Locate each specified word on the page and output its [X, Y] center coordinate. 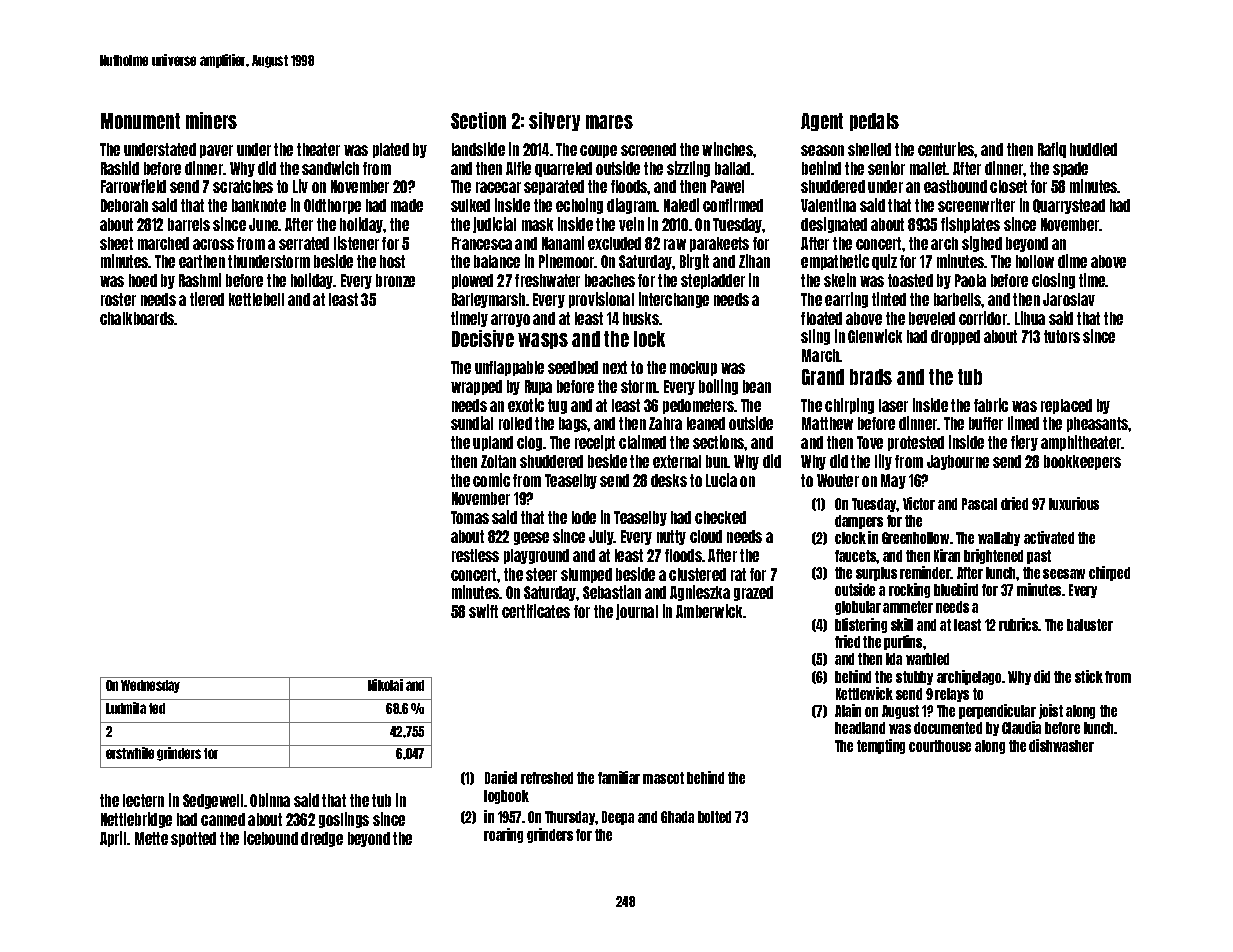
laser [893, 405]
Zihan [754, 261]
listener [356, 243]
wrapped [476, 387]
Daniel [501, 777]
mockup [693, 368]
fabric [991, 405]
